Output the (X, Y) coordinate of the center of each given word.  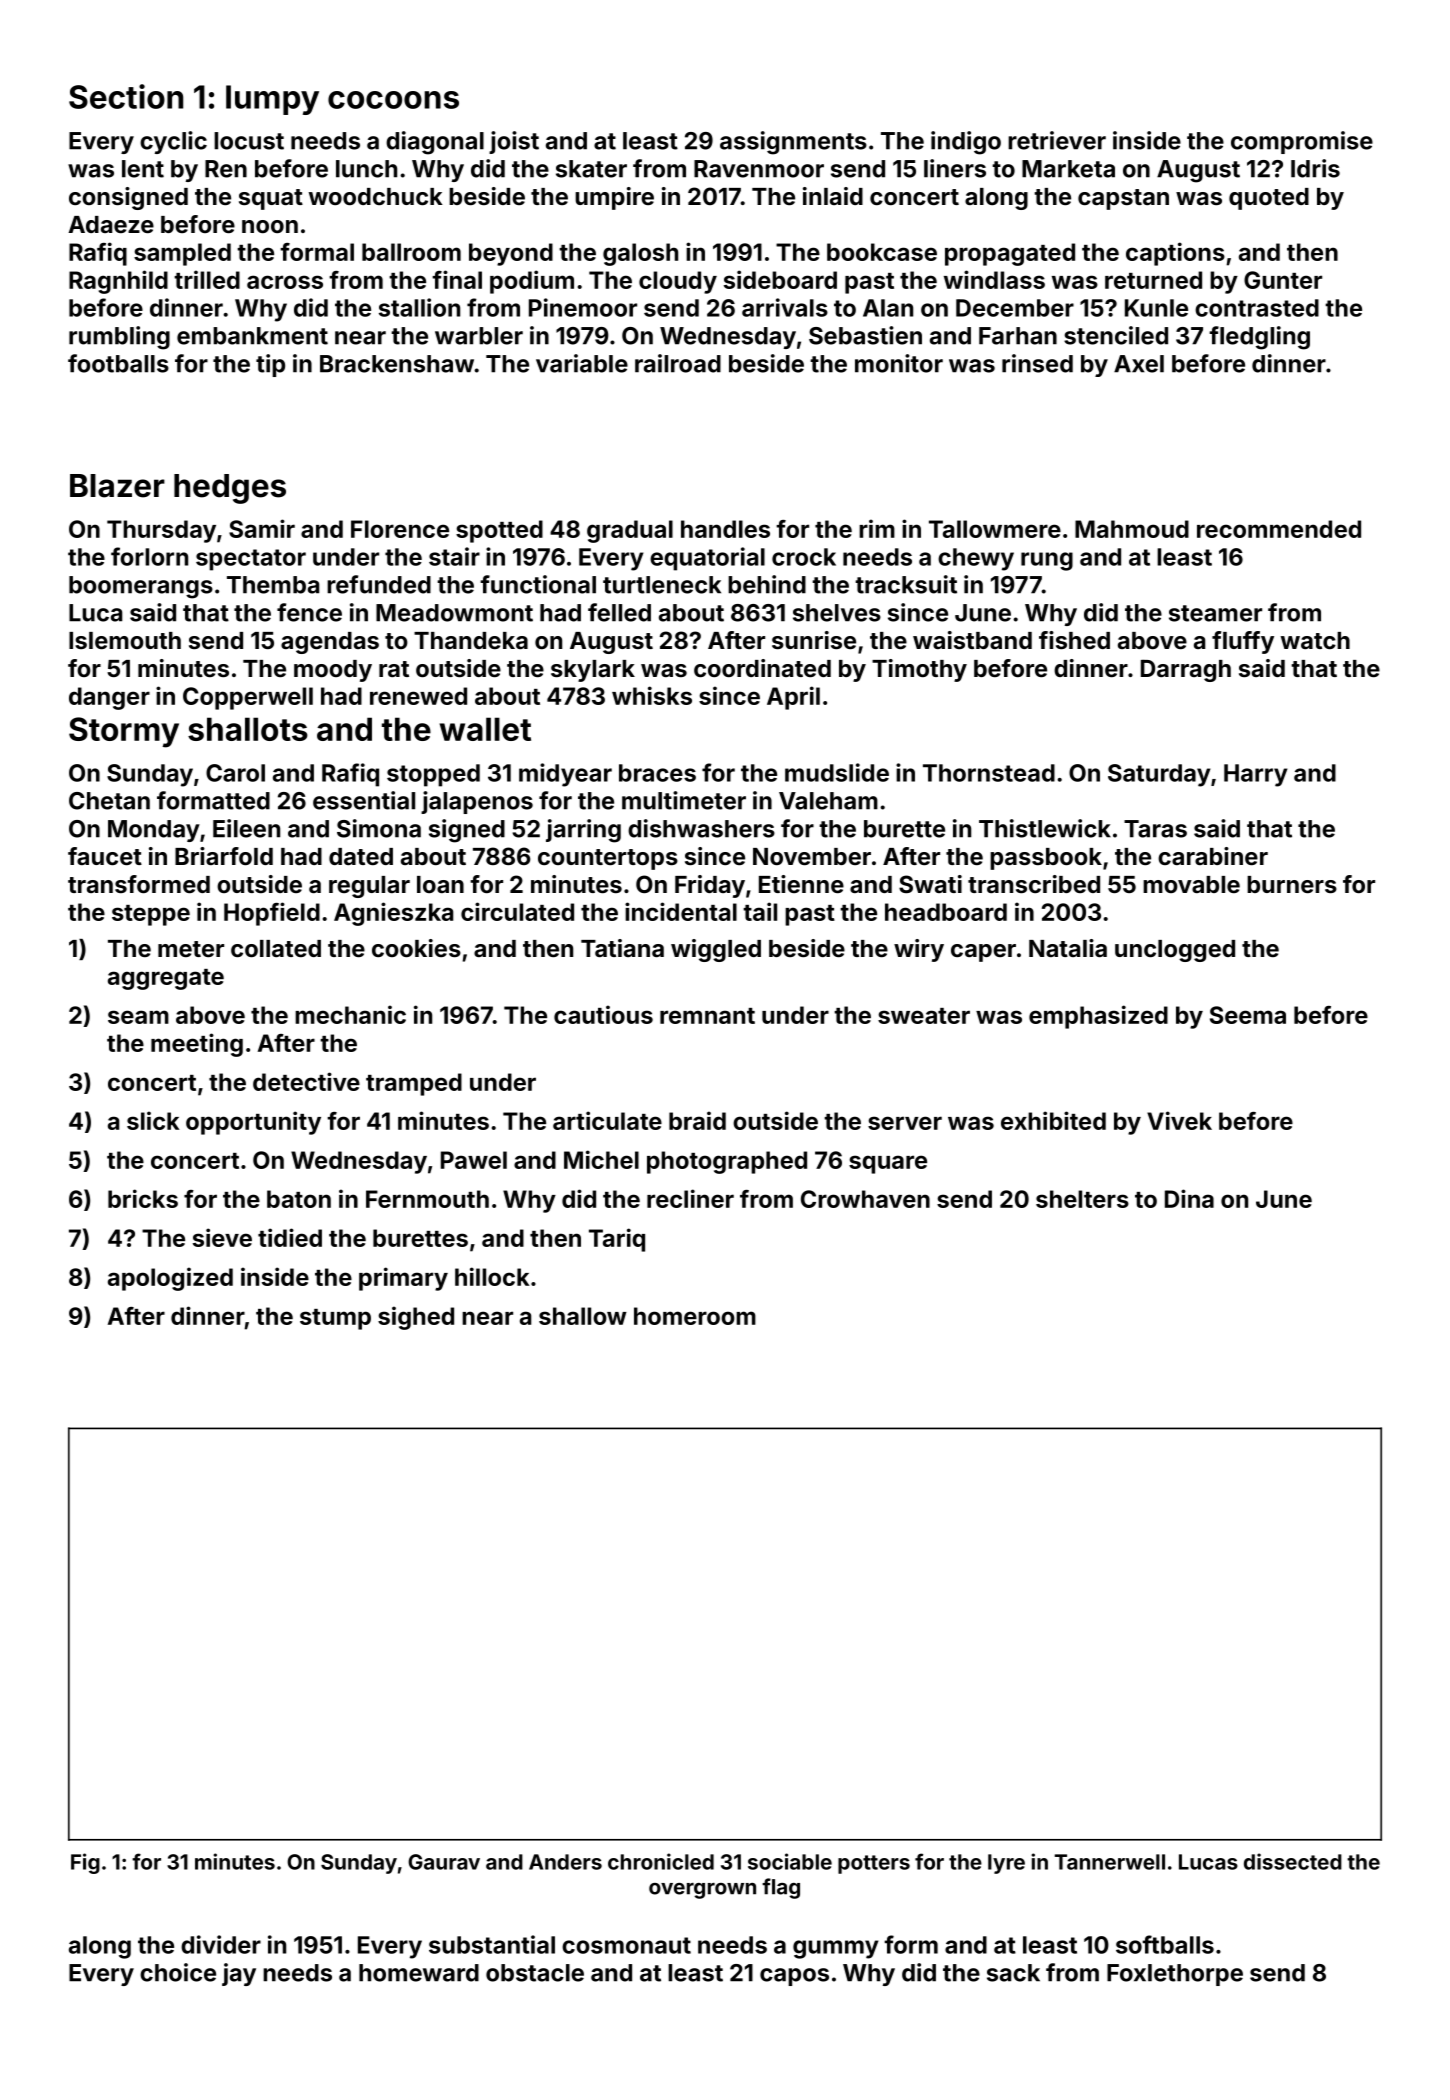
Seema (1248, 1015)
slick (153, 1120)
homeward (419, 1973)
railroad (678, 363)
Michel (601, 1159)
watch (1315, 640)
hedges (230, 489)
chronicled (661, 1861)
